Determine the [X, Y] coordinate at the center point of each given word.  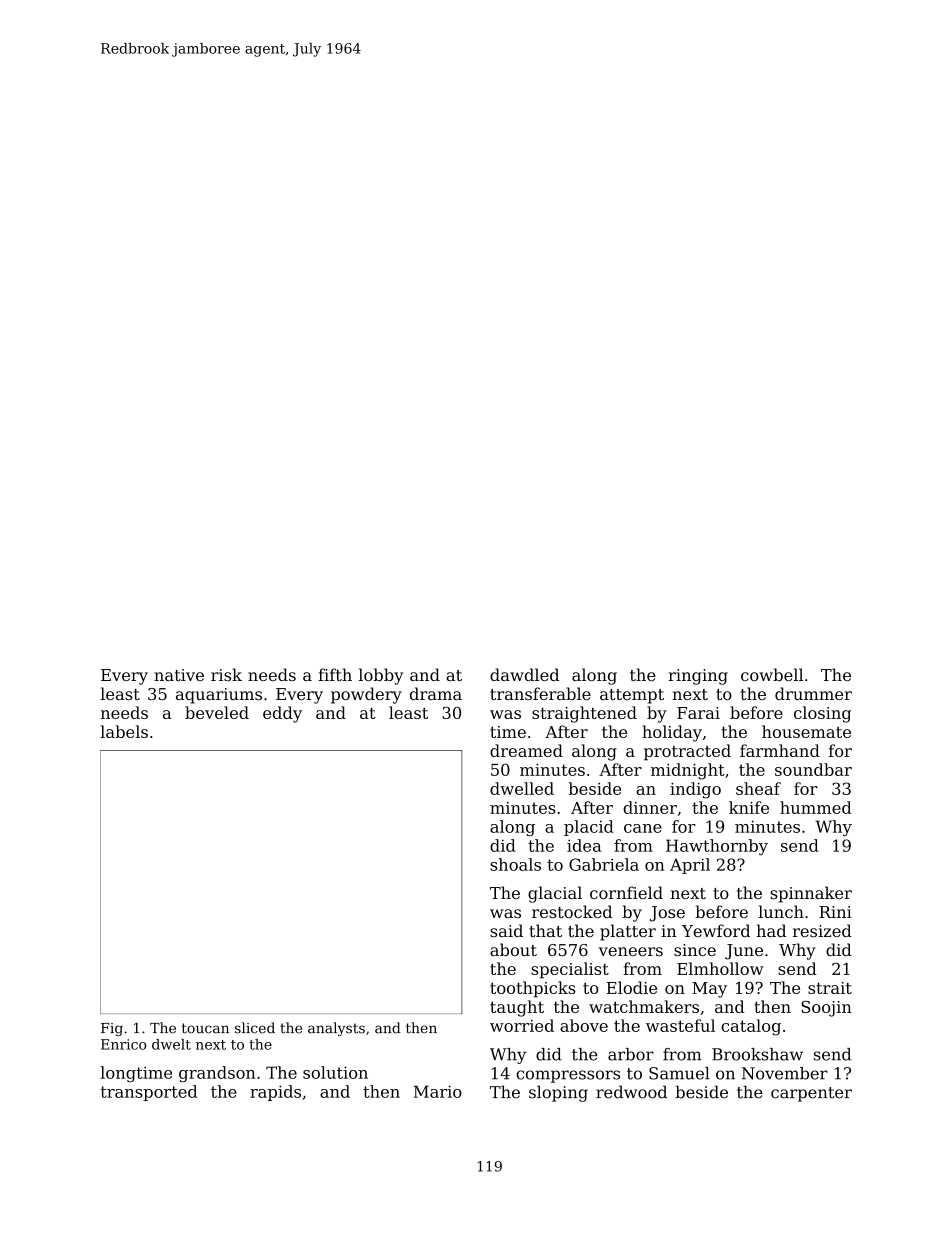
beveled [217, 712]
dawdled [524, 674]
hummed [816, 807]
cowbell [772, 674]
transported [148, 1093]
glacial [555, 894]
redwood [631, 1092]
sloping [558, 1093]
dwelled [522, 788]
